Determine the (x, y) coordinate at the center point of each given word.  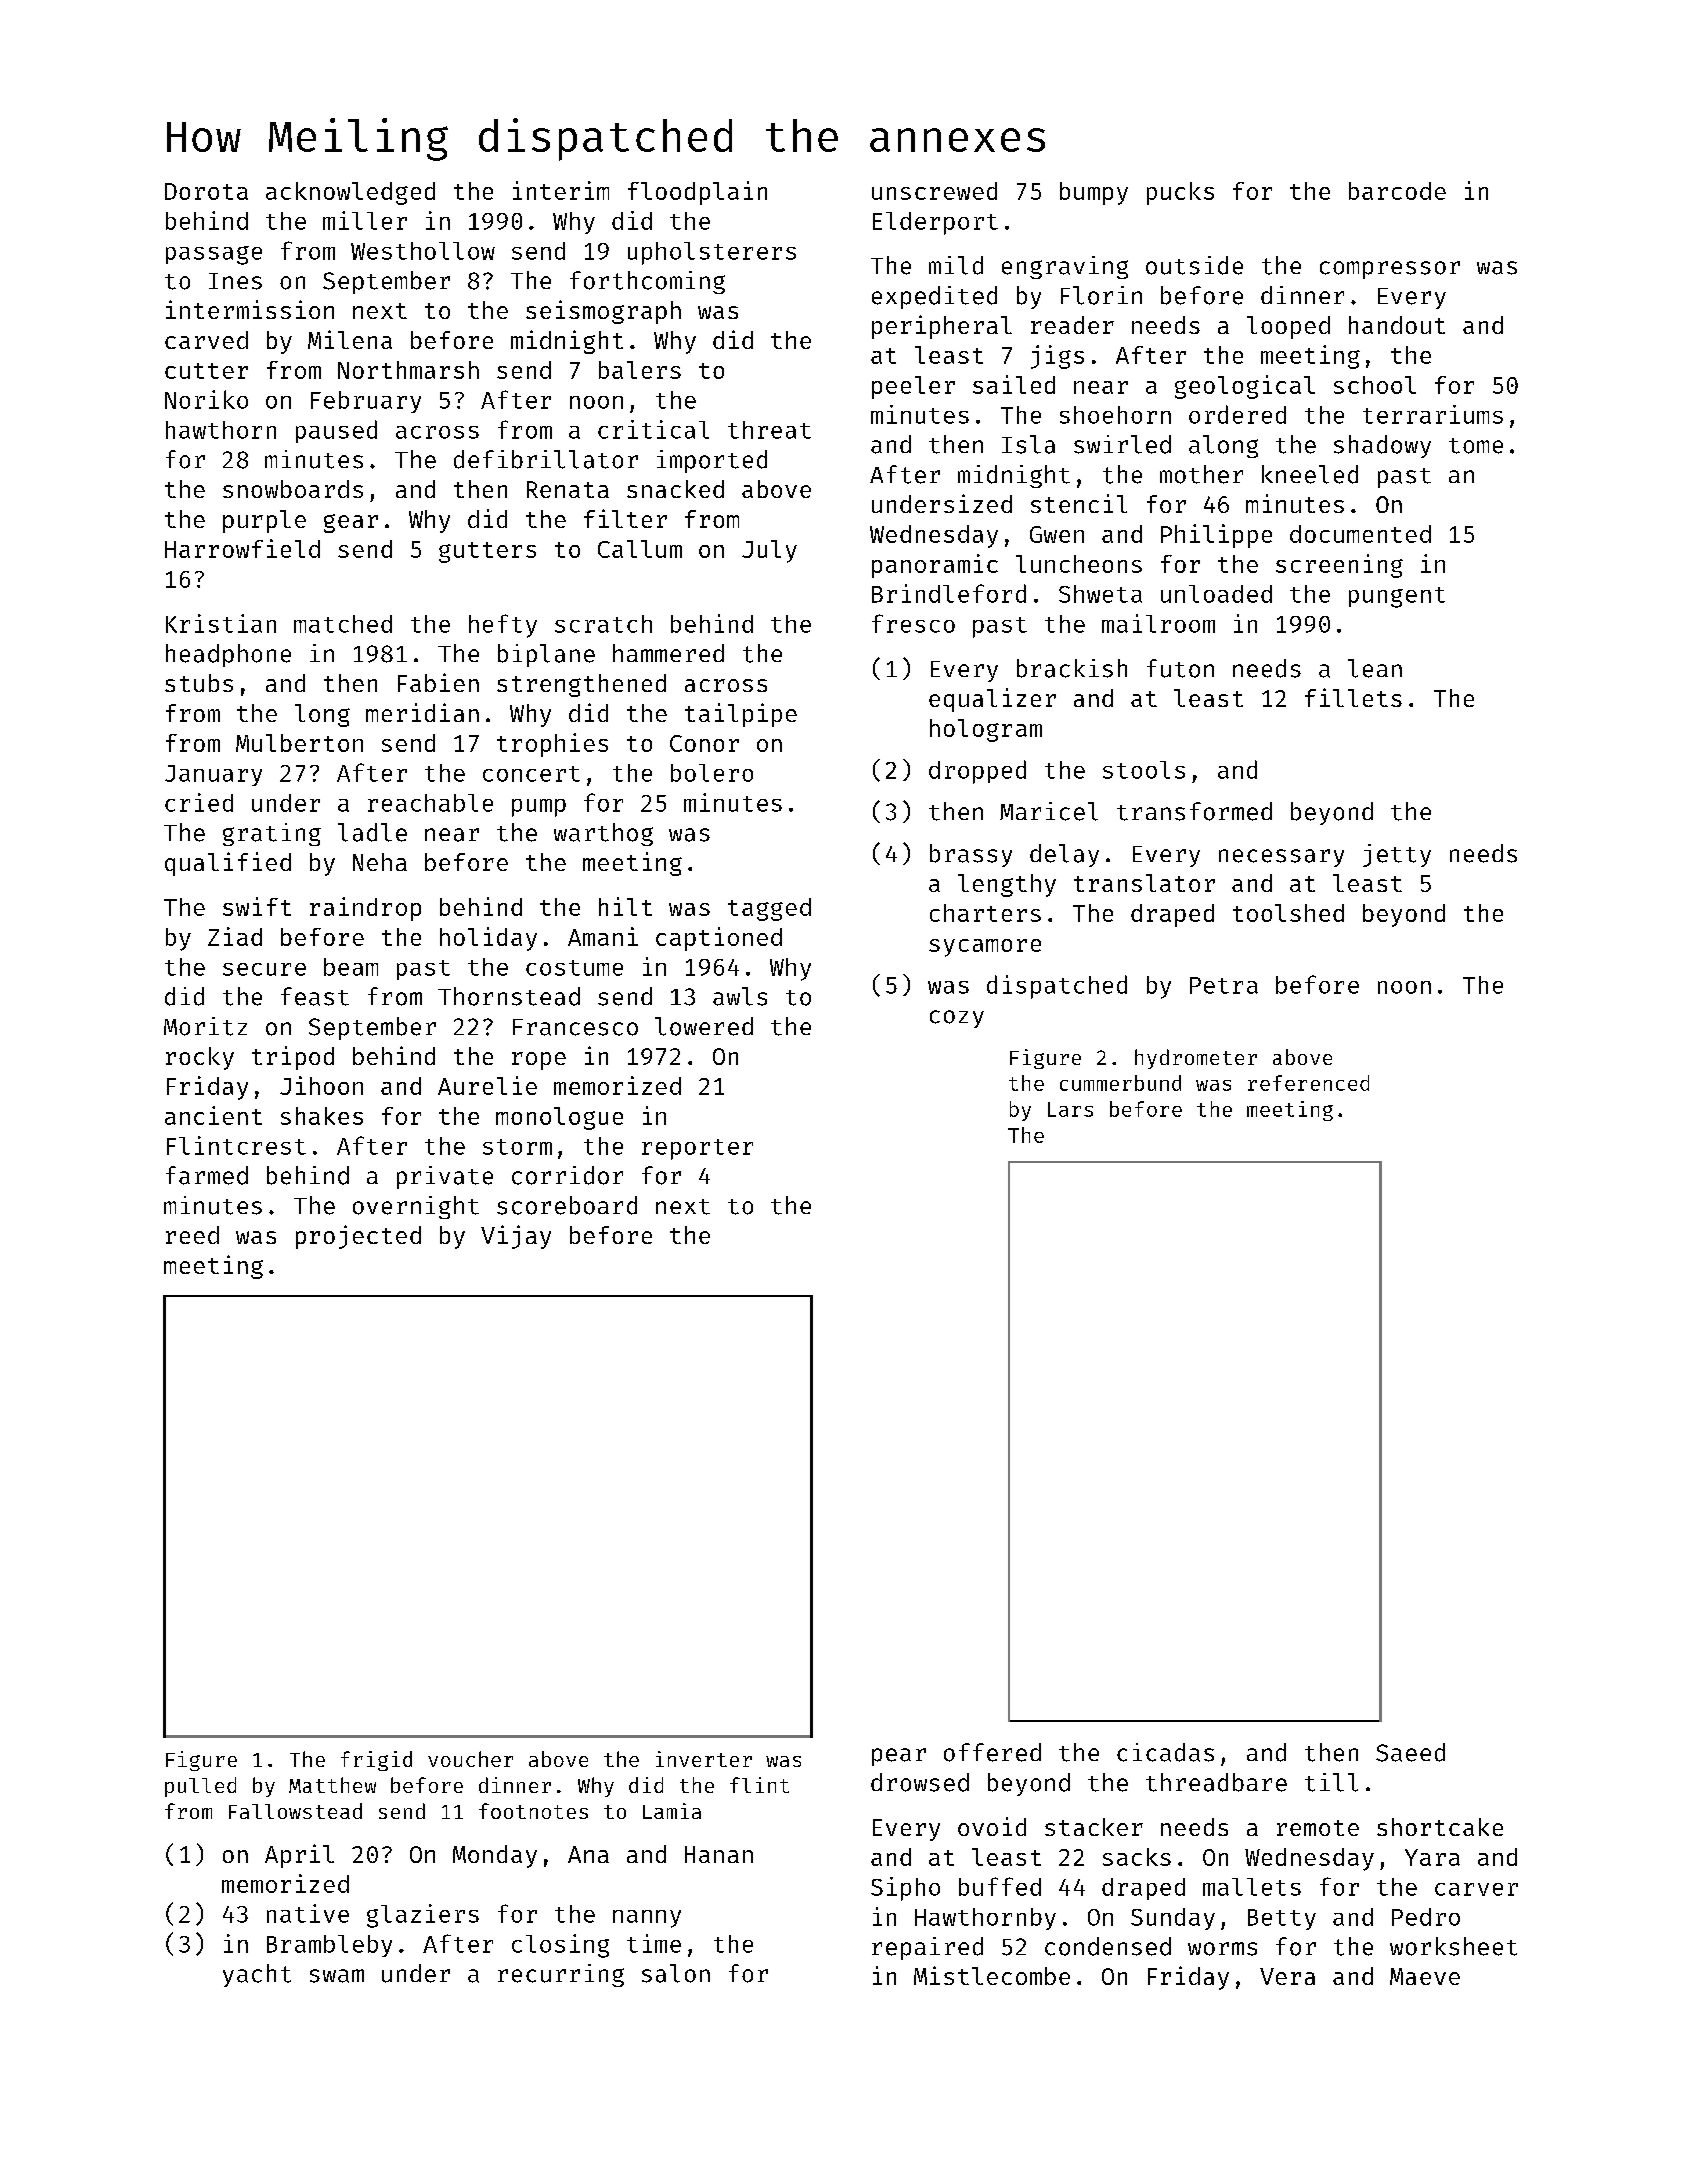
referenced (1308, 1083)
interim (561, 190)
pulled (200, 1787)
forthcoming (647, 282)
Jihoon (321, 1085)
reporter (697, 1149)
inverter (704, 1759)
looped (1288, 327)
